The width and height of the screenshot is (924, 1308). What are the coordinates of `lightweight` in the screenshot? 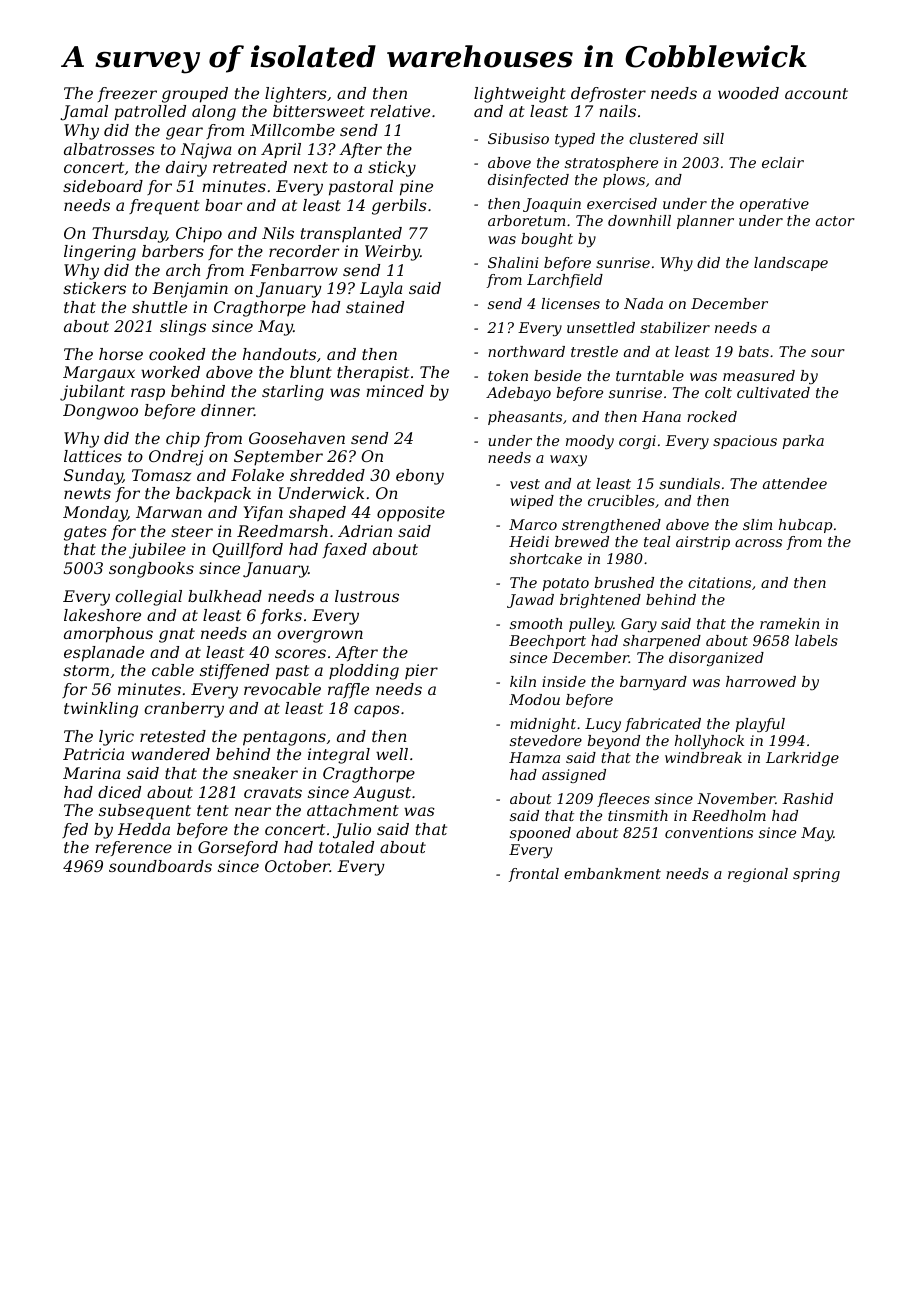 It's located at (520, 95).
